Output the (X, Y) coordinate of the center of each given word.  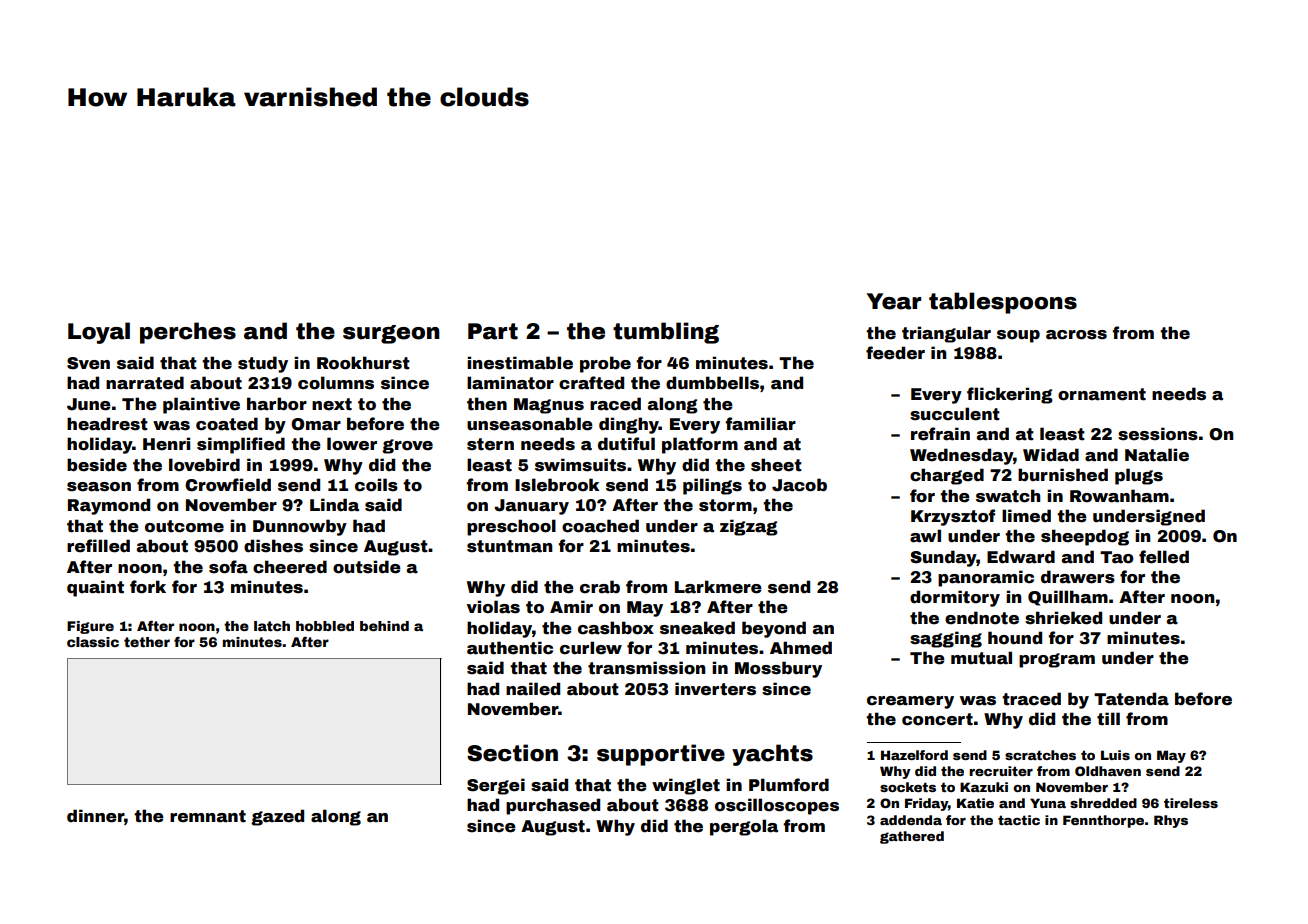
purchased (553, 806)
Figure (90, 627)
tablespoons (1003, 303)
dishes (273, 546)
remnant (208, 816)
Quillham (1068, 598)
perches (188, 333)
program (1057, 660)
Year (894, 301)
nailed (533, 689)
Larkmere (718, 587)
